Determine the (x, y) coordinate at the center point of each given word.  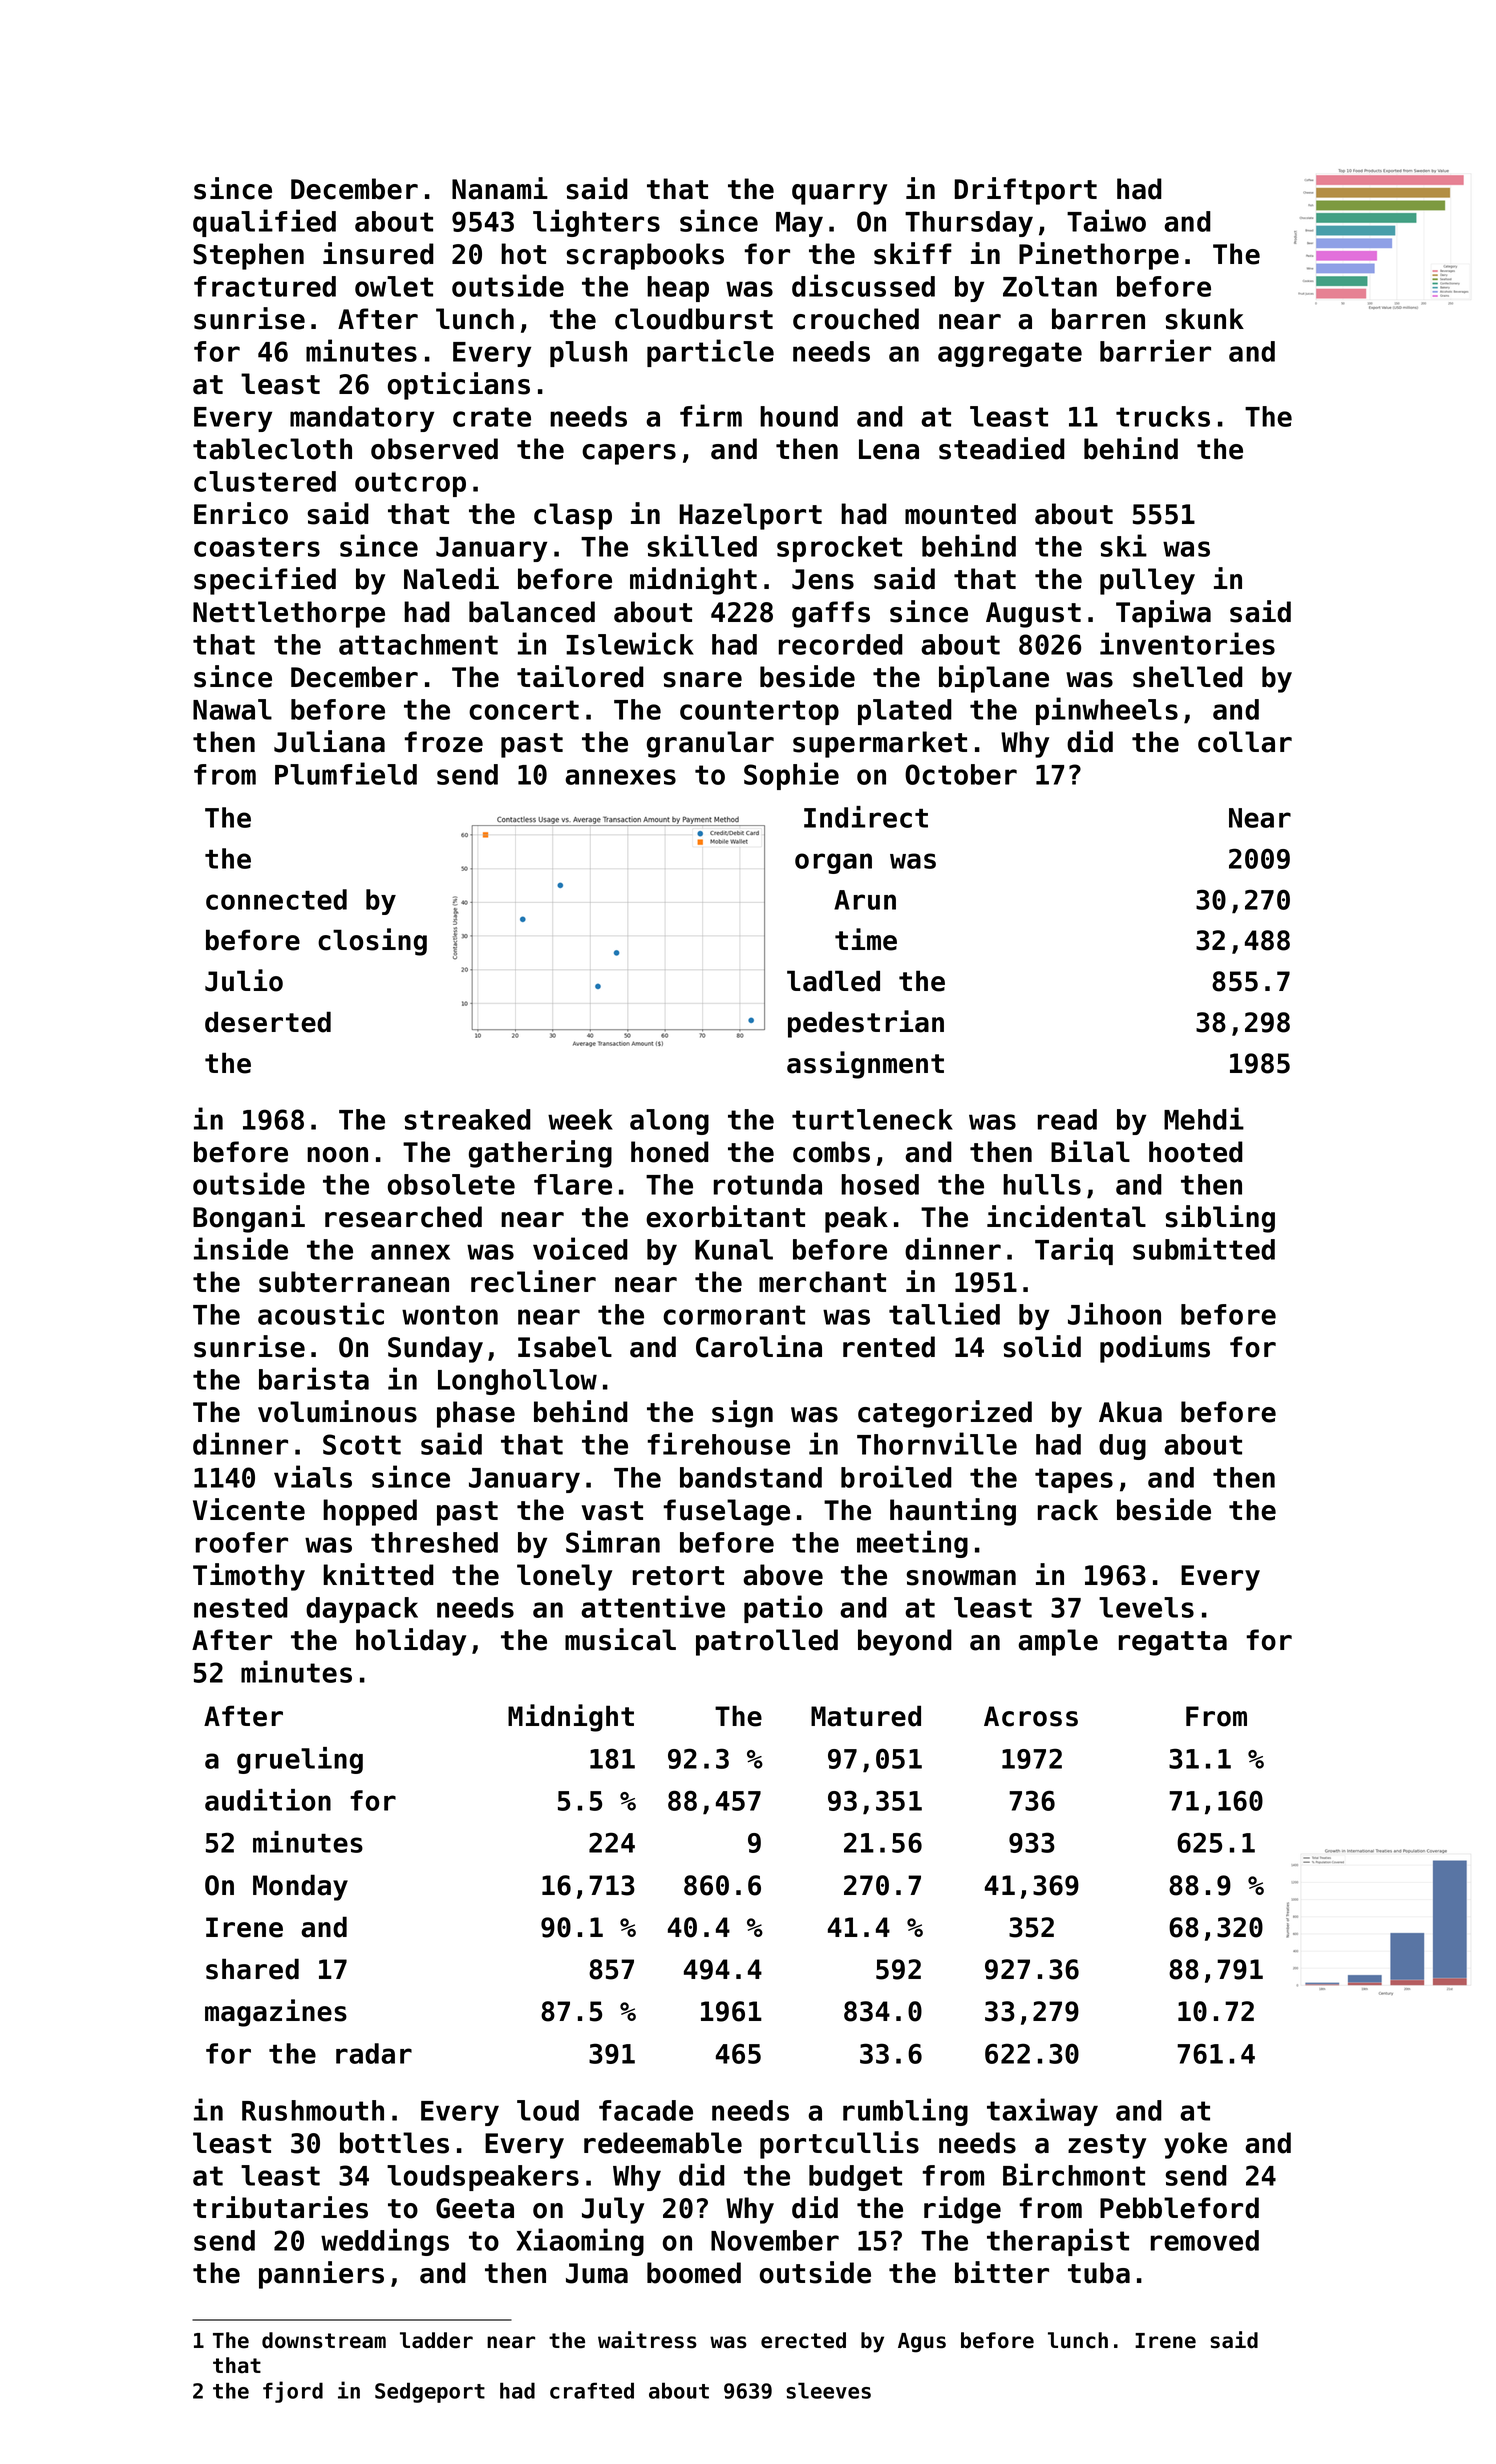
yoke (1195, 2145)
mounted (960, 514)
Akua (1130, 1412)
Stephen (248, 256)
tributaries (280, 2207)
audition (268, 1800)
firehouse (718, 1443)
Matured (866, 1716)
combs (831, 1152)
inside (241, 1248)
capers (629, 454)
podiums (1155, 1349)
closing (372, 942)
